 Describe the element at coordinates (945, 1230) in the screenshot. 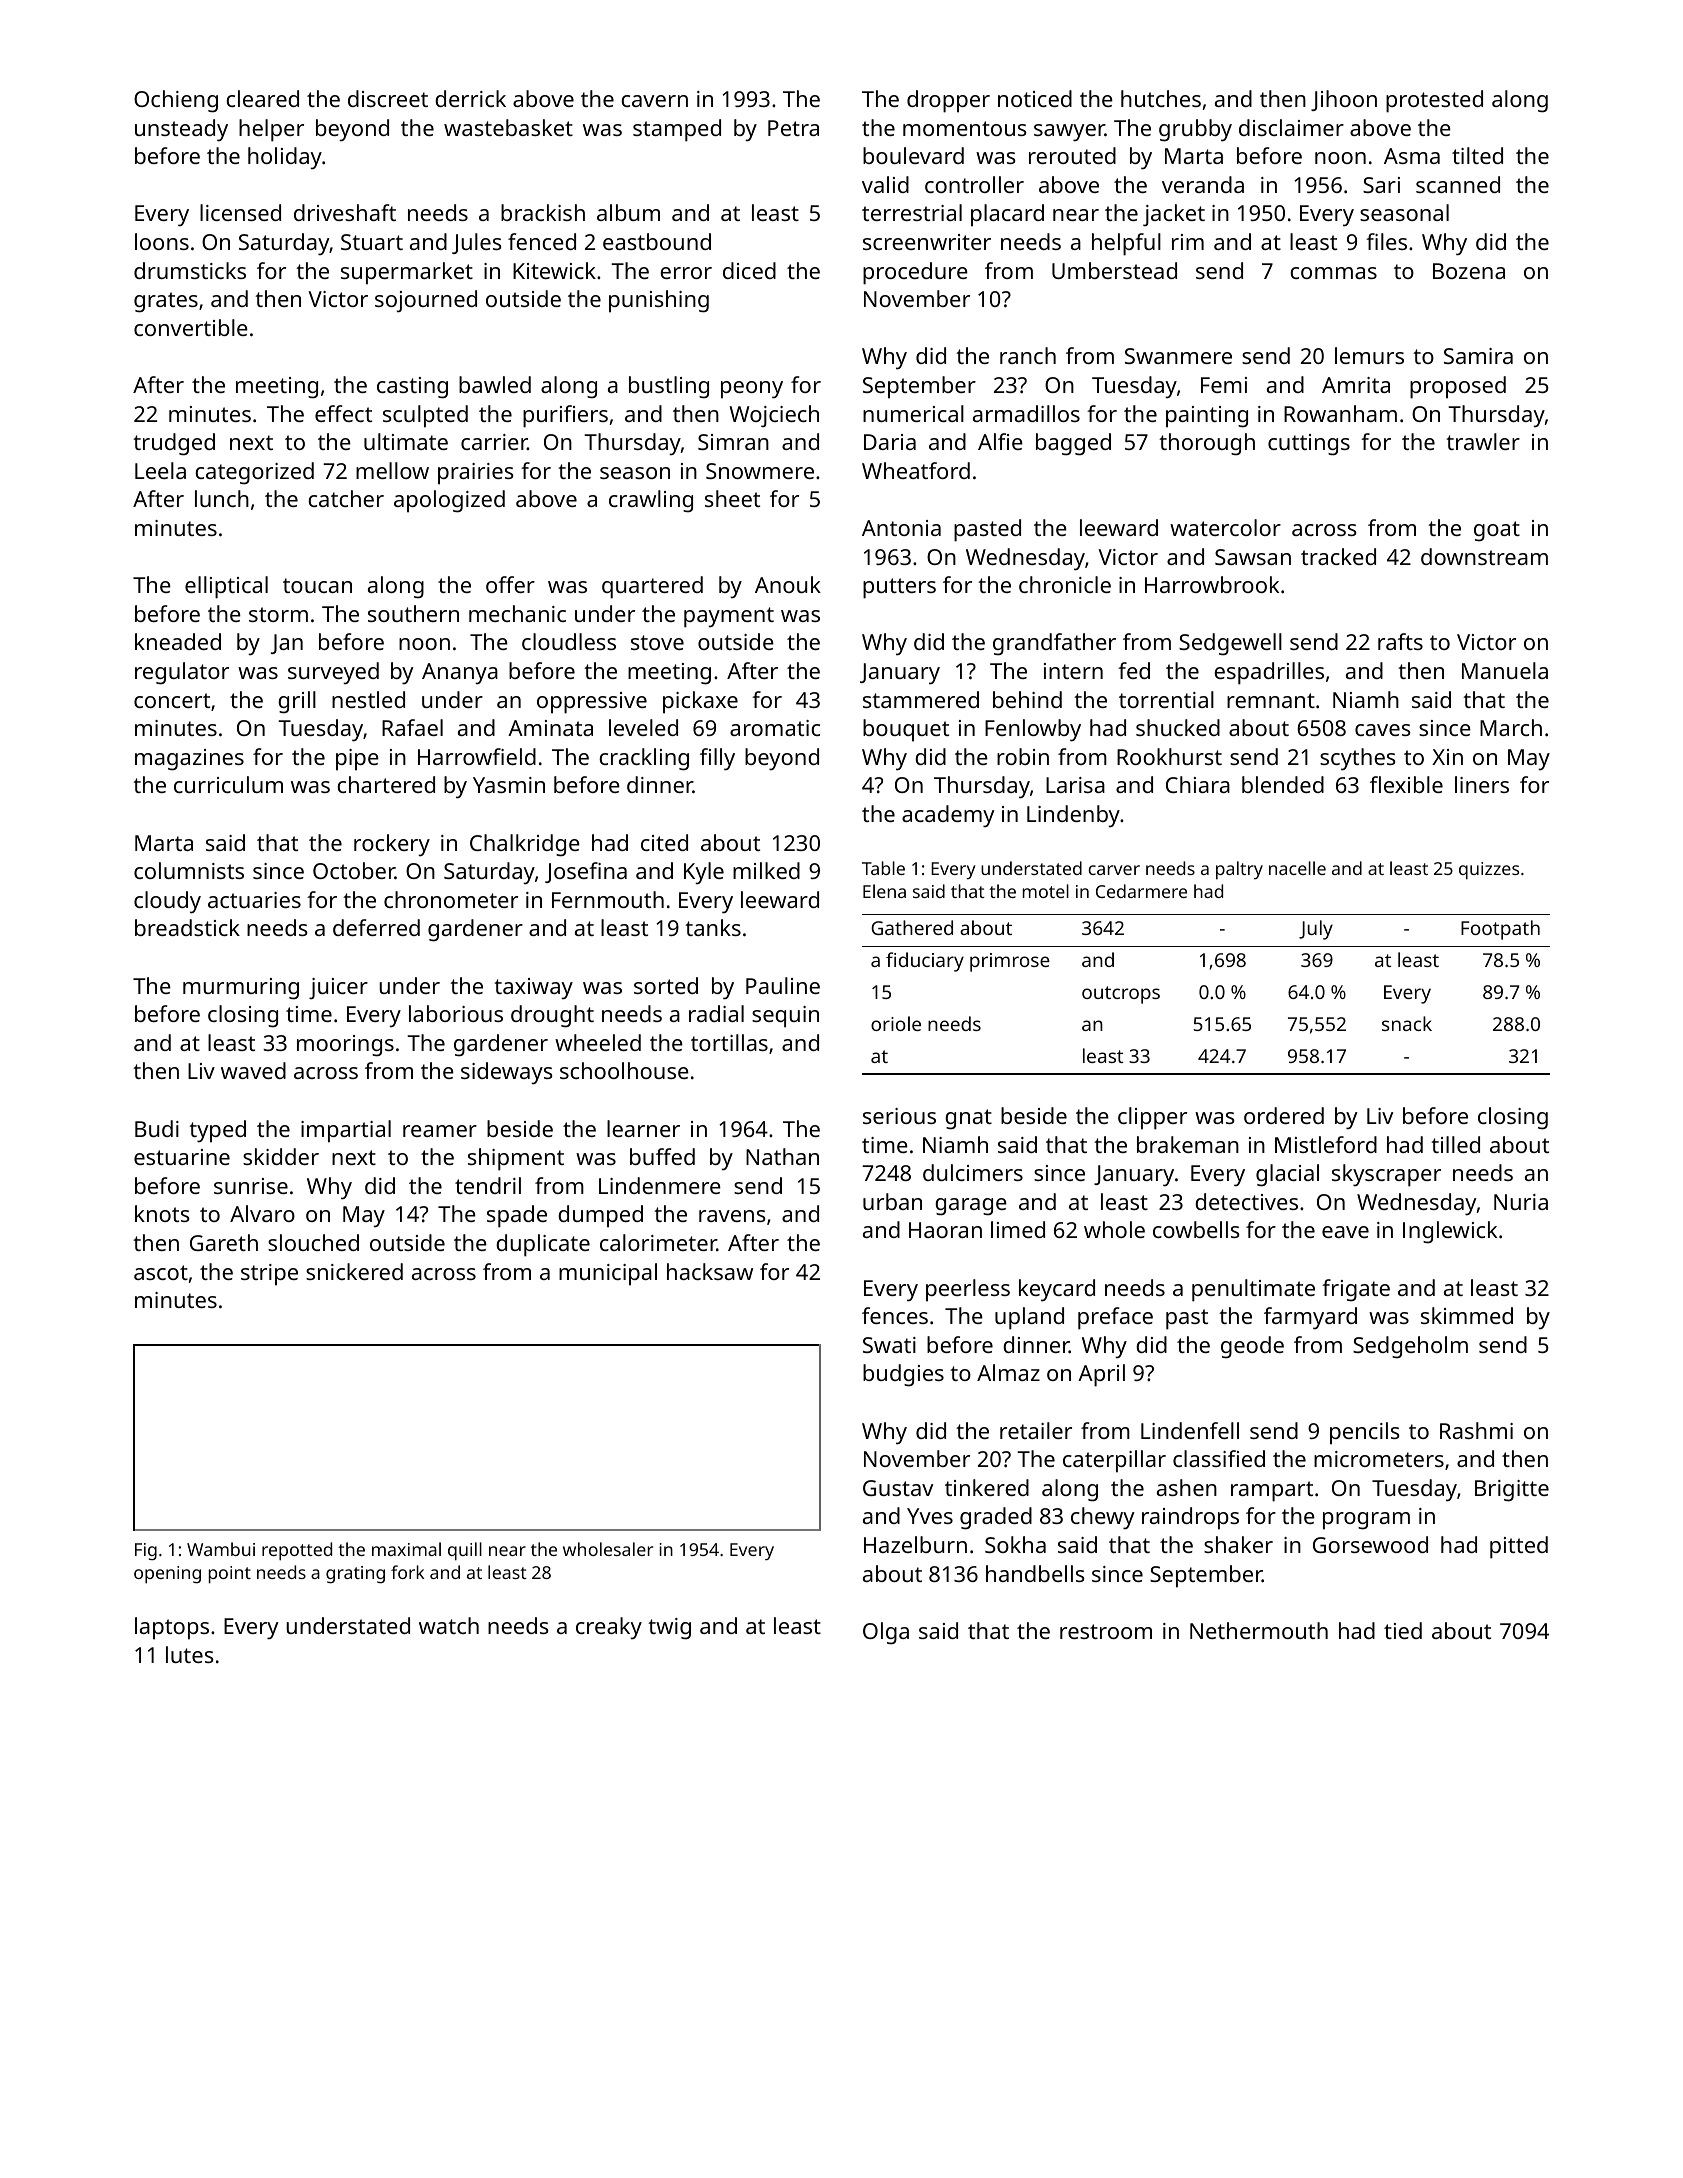

I see `Haoran` at that location.
